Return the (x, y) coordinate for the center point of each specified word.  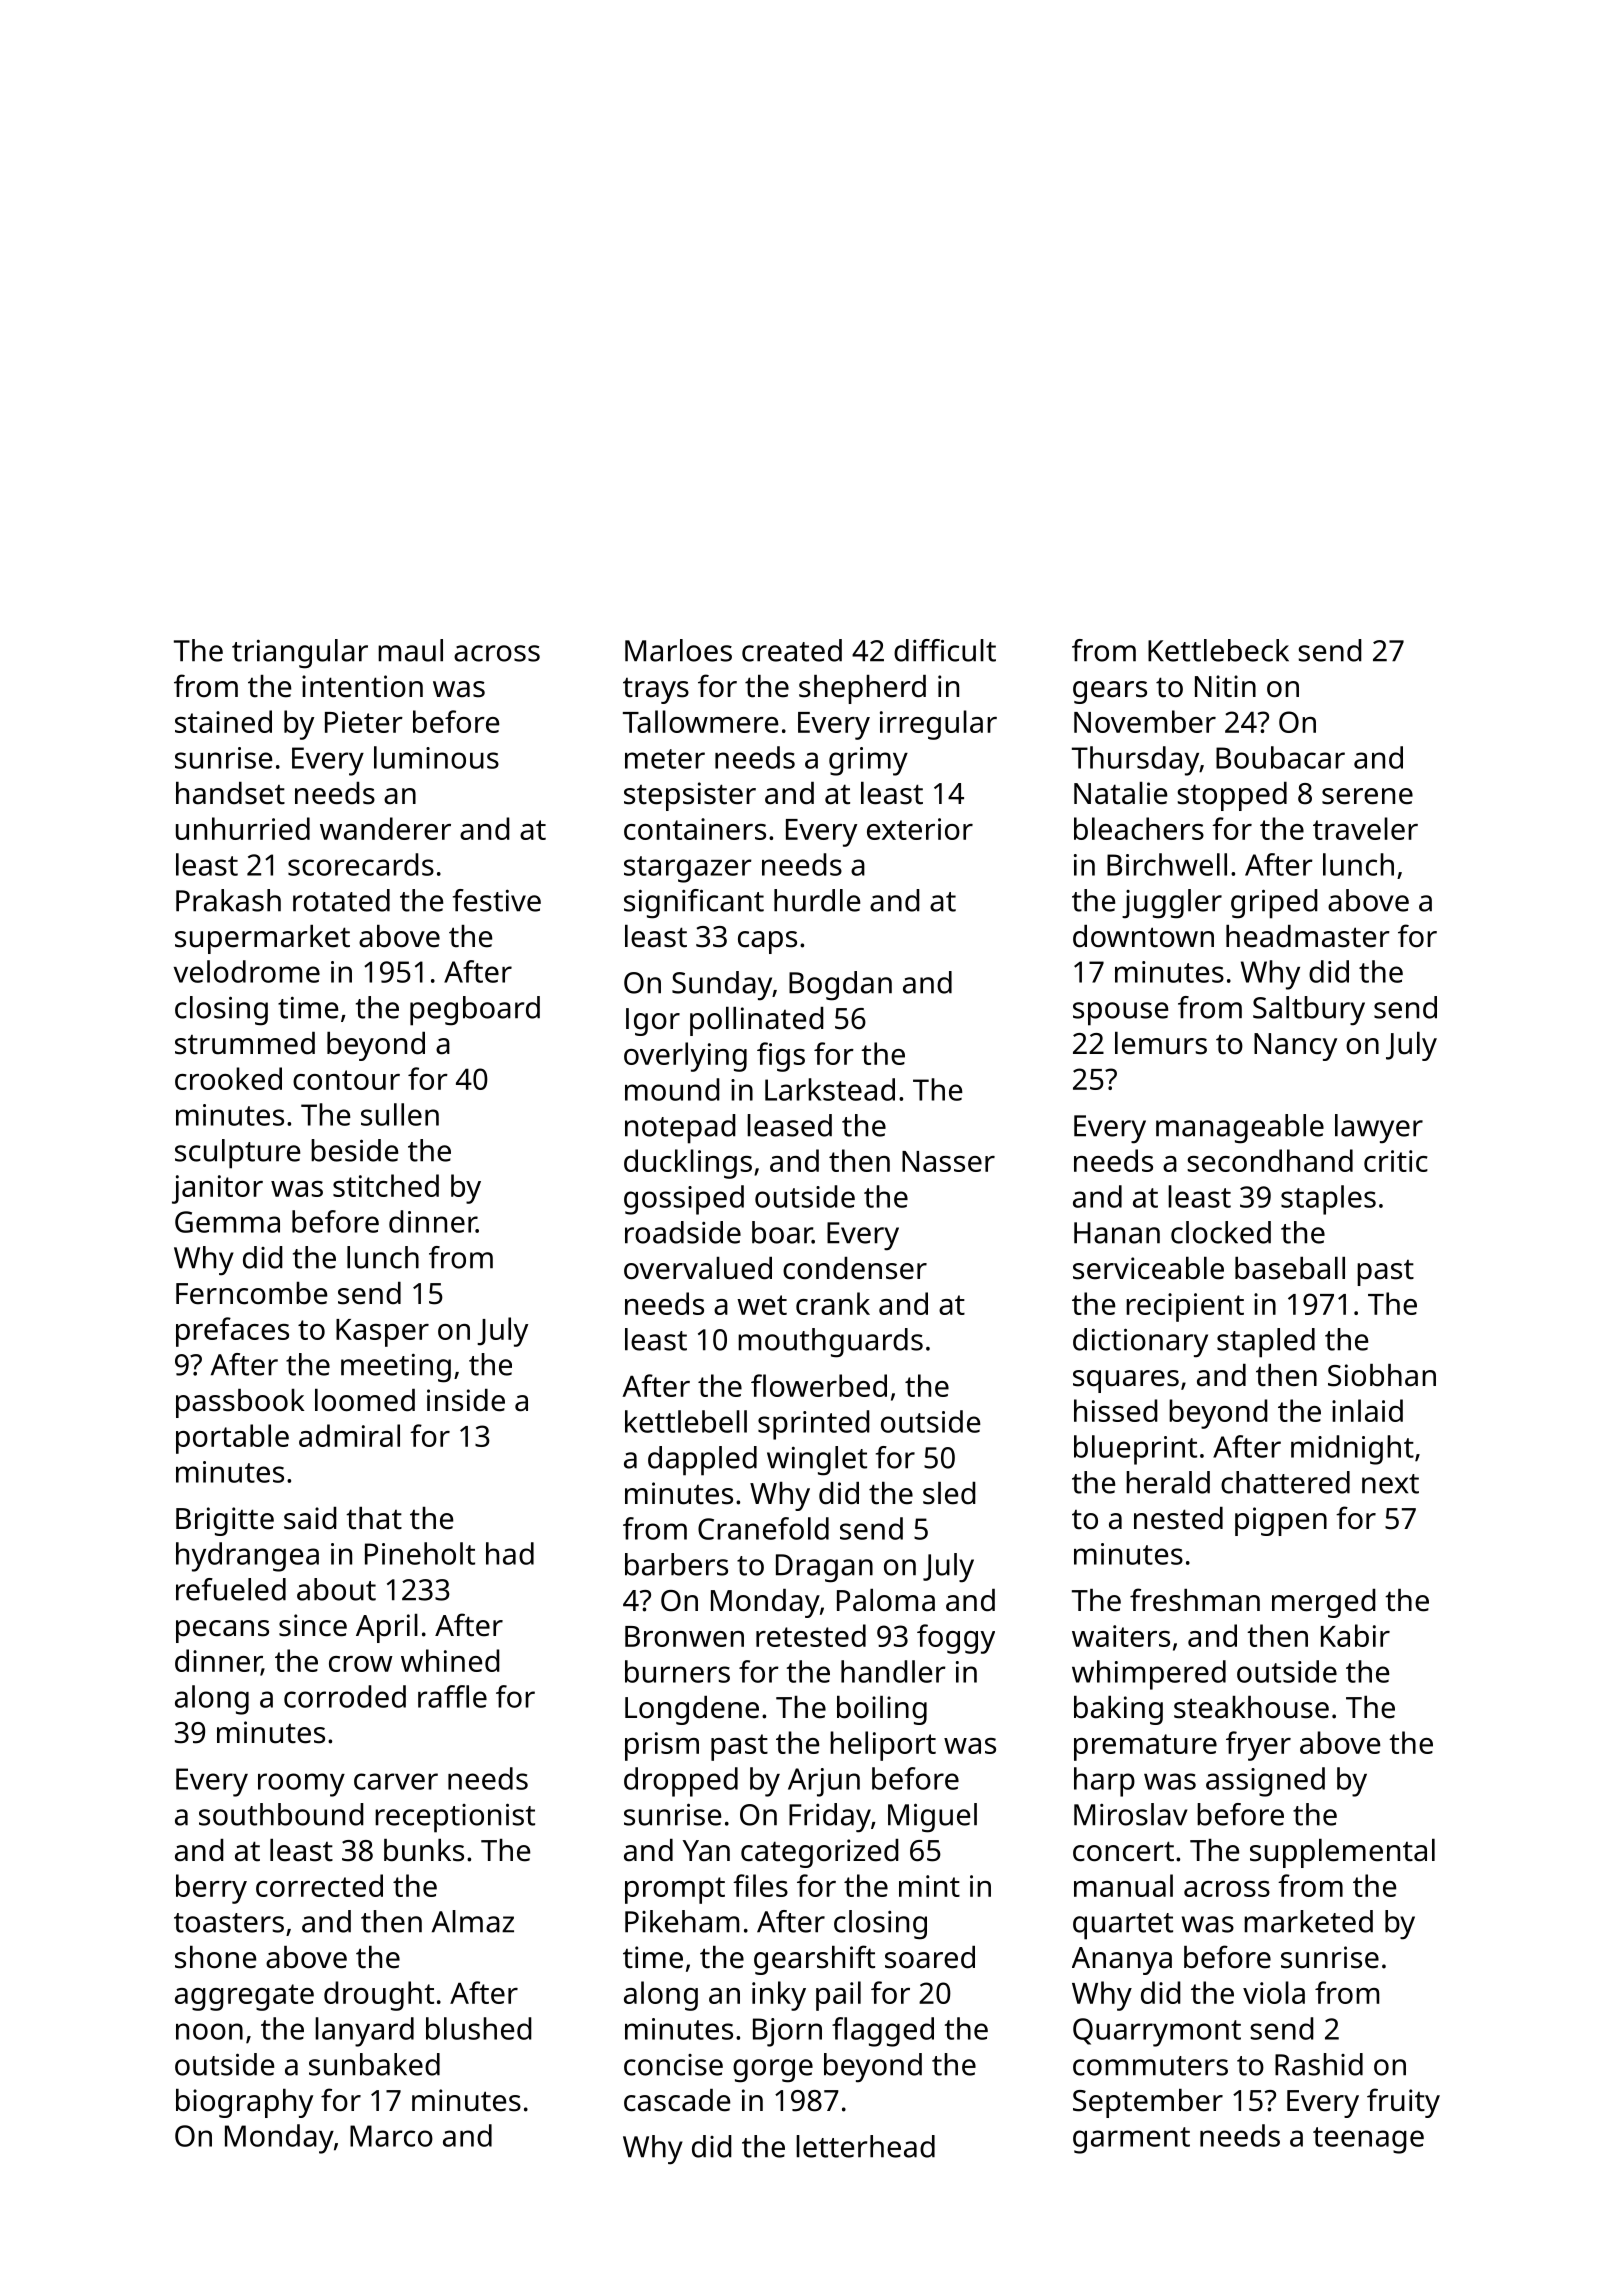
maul (410, 650)
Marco (391, 2136)
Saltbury (1309, 1011)
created (792, 650)
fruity (1403, 2103)
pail (838, 1996)
